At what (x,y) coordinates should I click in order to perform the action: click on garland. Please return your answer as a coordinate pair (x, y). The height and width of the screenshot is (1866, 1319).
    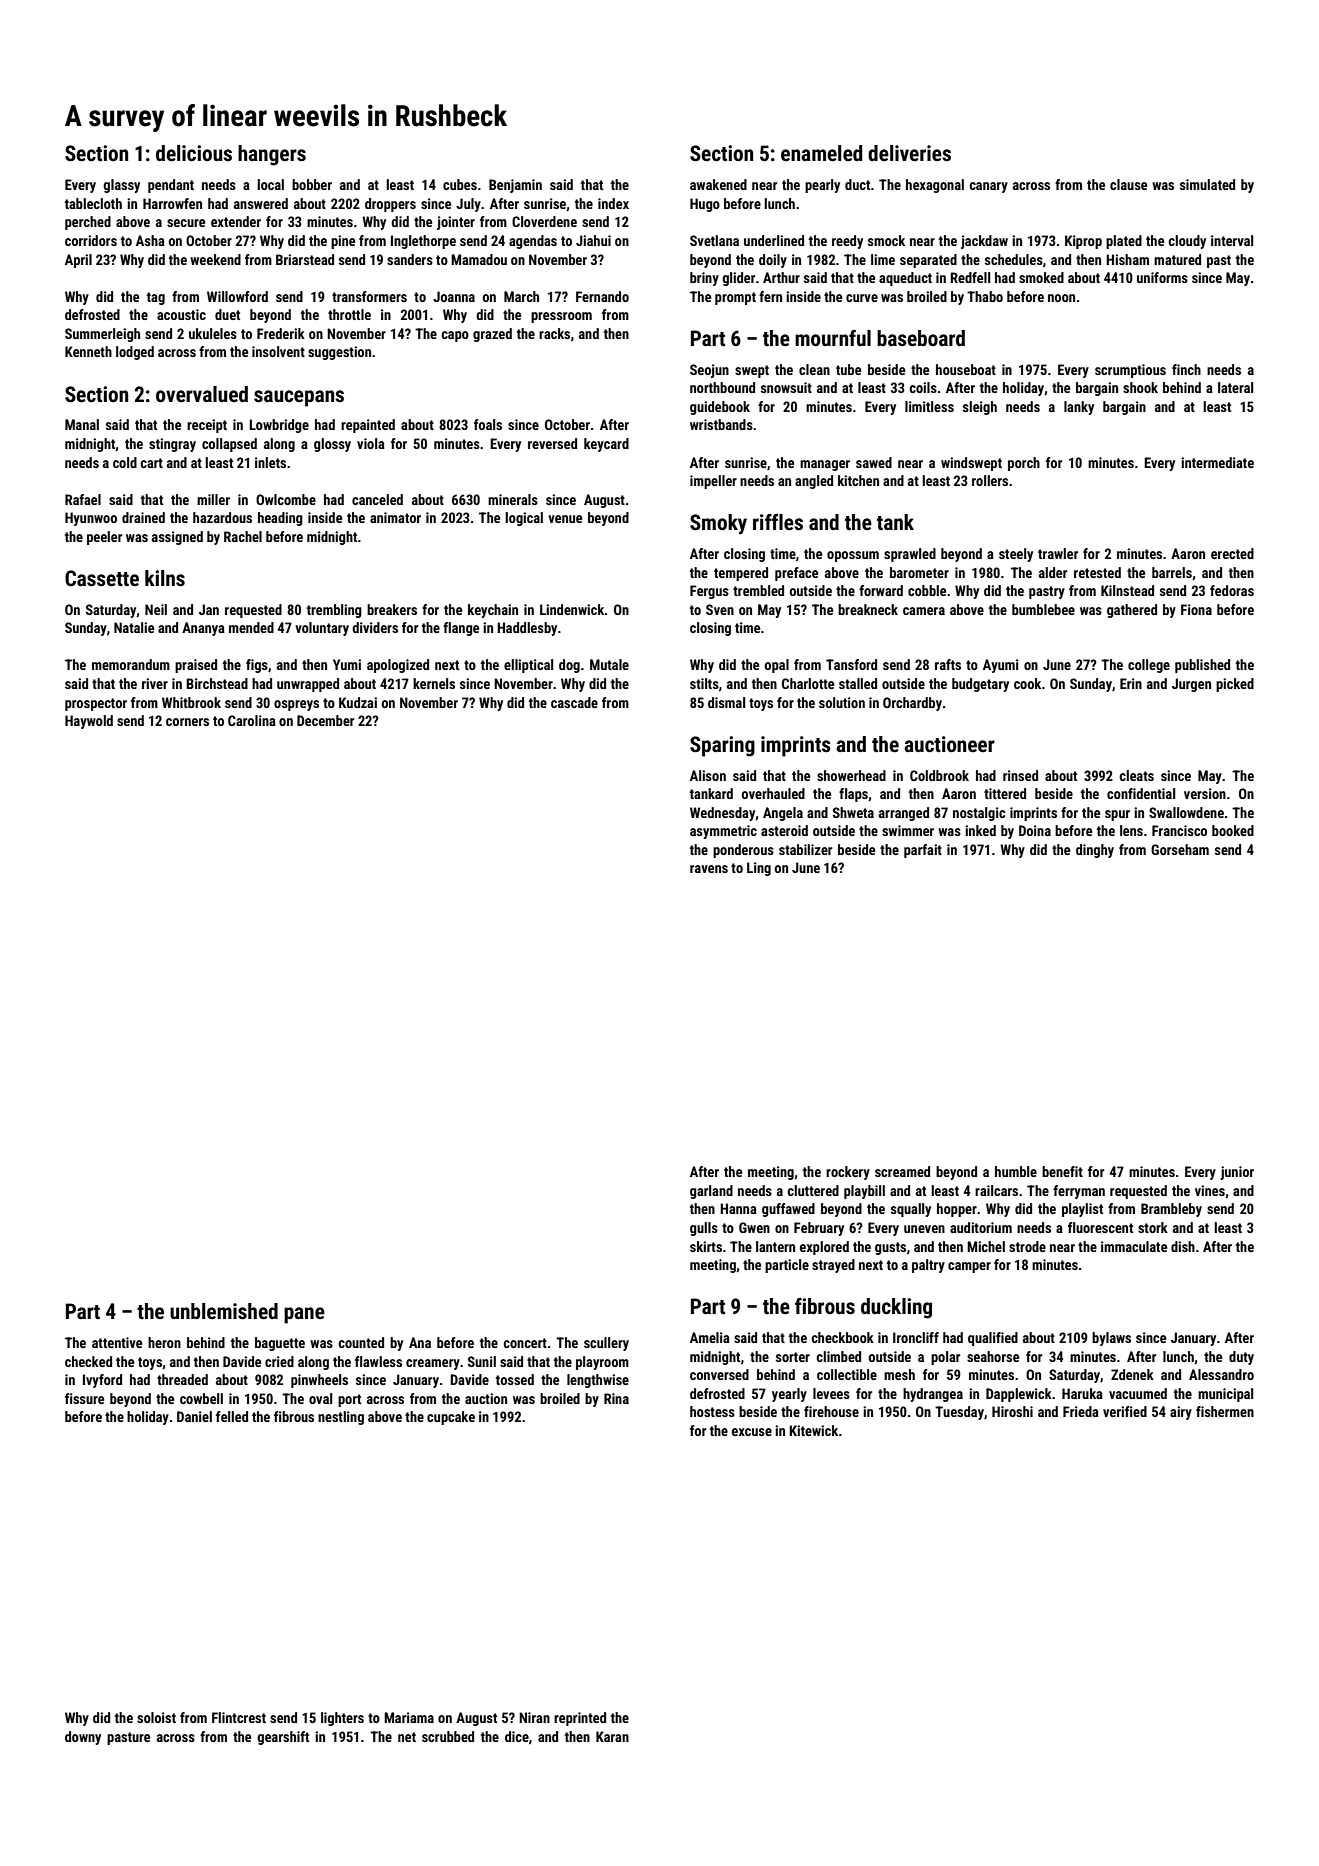
    Looking at the image, I should click on (711, 1192).
